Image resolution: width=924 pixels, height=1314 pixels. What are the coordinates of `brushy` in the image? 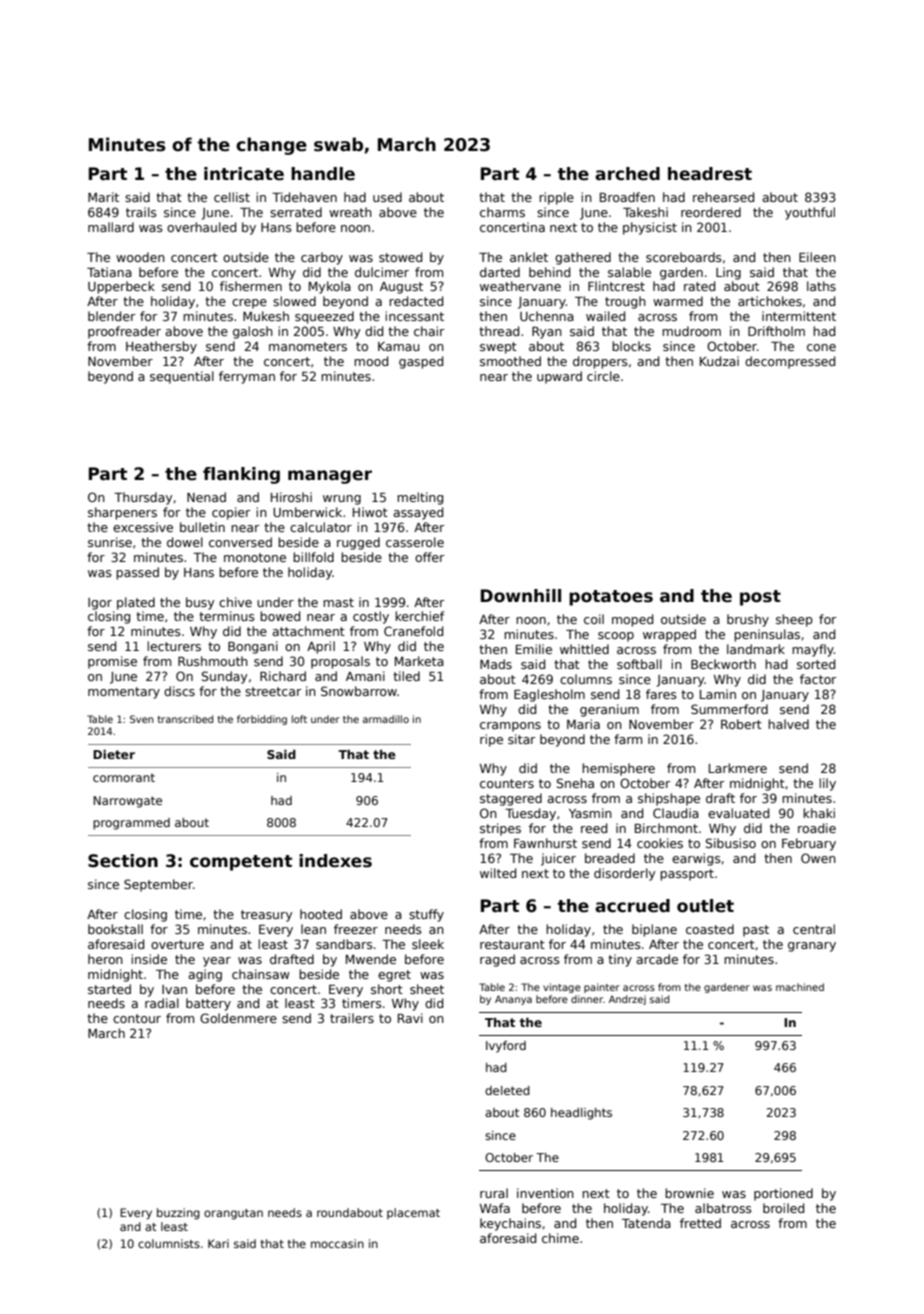 It's located at (748, 620).
